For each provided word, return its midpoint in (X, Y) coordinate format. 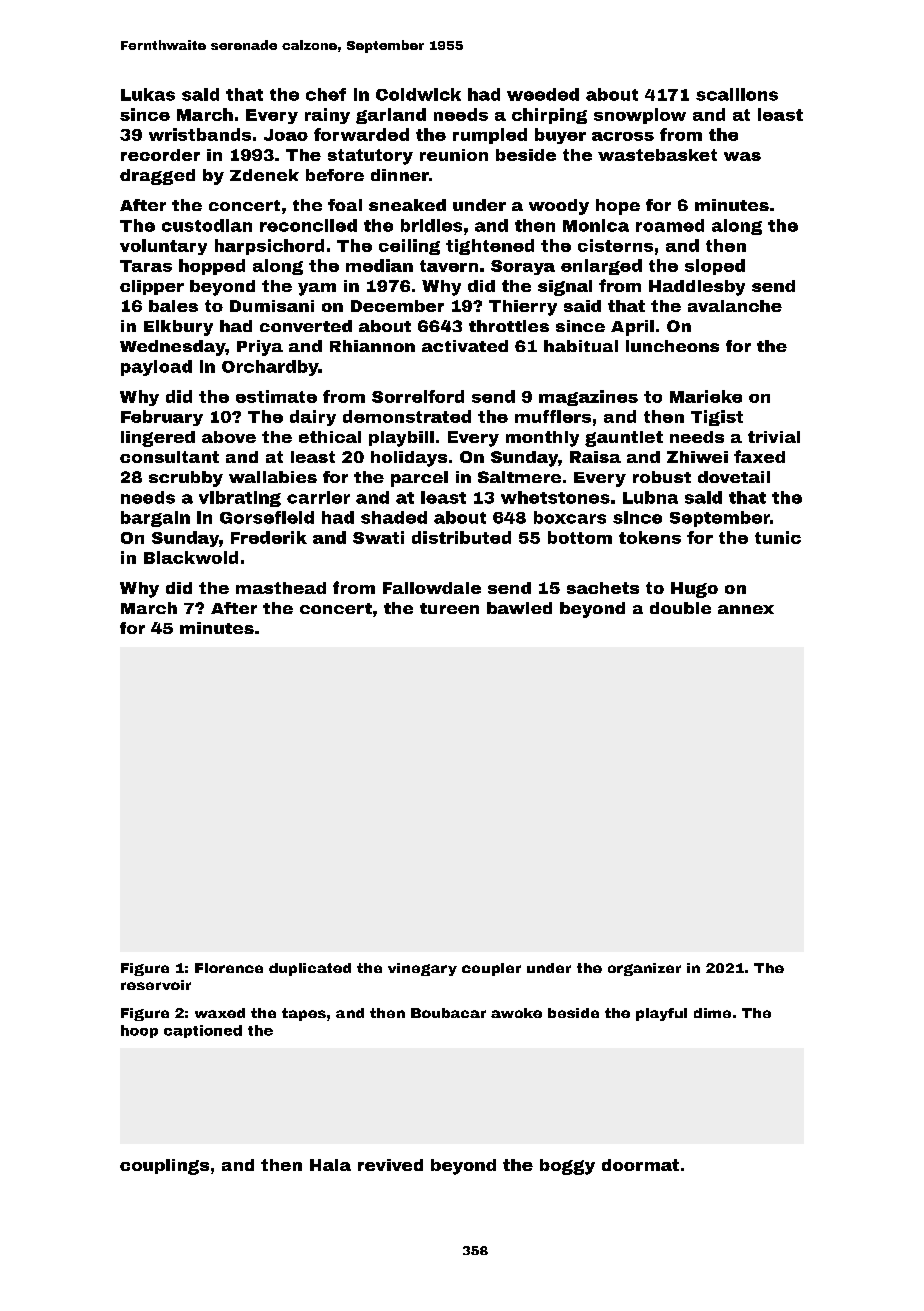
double (680, 608)
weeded (543, 94)
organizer (644, 969)
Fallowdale (432, 588)
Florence (229, 968)
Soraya (523, 267)
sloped (715, 267)
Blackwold (191, 557)
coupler (491, 969)
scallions (737, 94)
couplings (164, 1167)
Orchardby (270, 368)
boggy (567, 1167)
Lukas (148, 94)
